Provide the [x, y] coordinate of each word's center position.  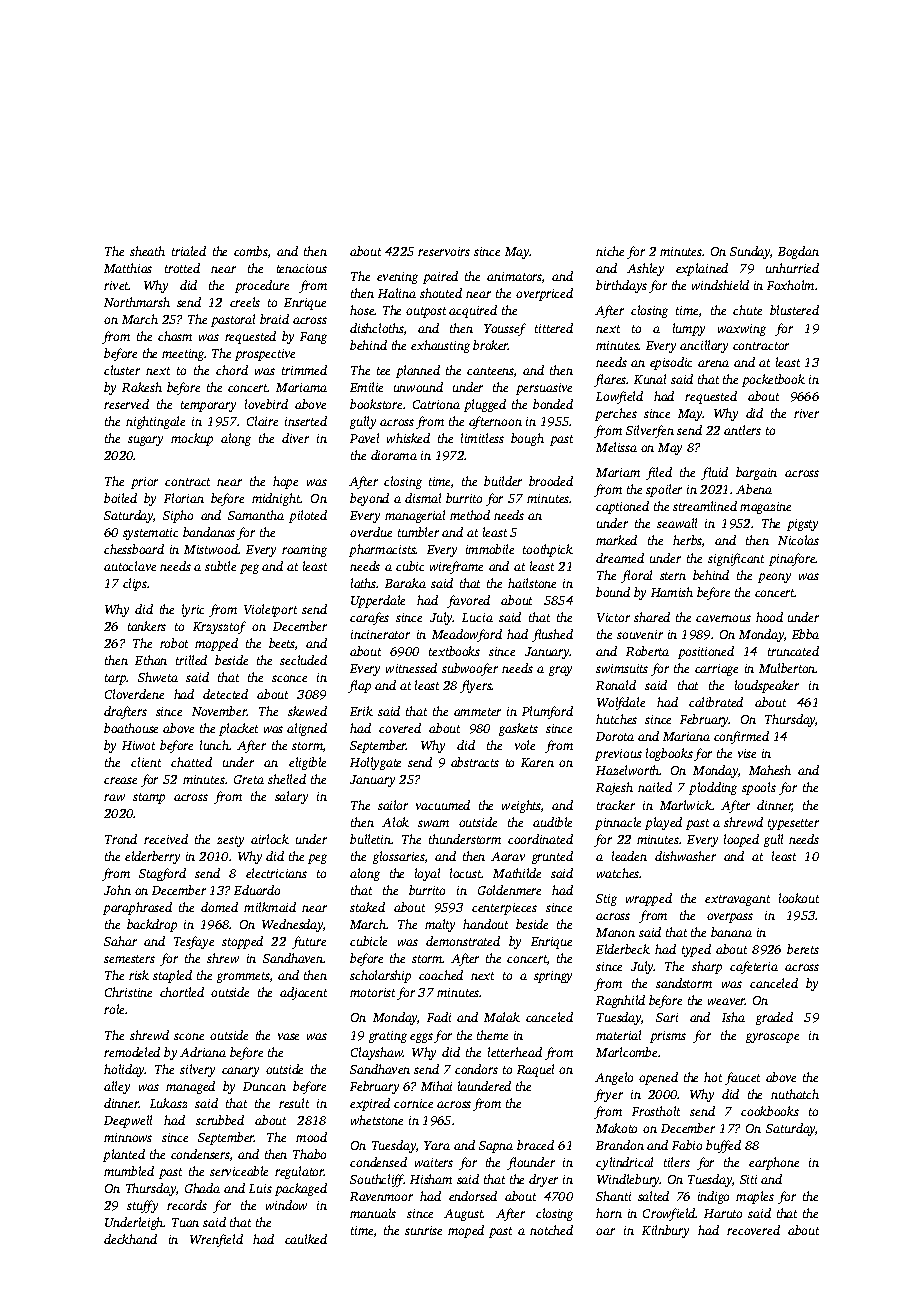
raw [114, 797]
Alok [395, 822]
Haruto [723, 1213]
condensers [200, 1154]
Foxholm [790, 285]
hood [769, 617]
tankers [147, 626]
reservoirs [444, 251]
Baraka [405, 583]
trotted [182, 268]
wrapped [649, 899]
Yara [437, 1145]
